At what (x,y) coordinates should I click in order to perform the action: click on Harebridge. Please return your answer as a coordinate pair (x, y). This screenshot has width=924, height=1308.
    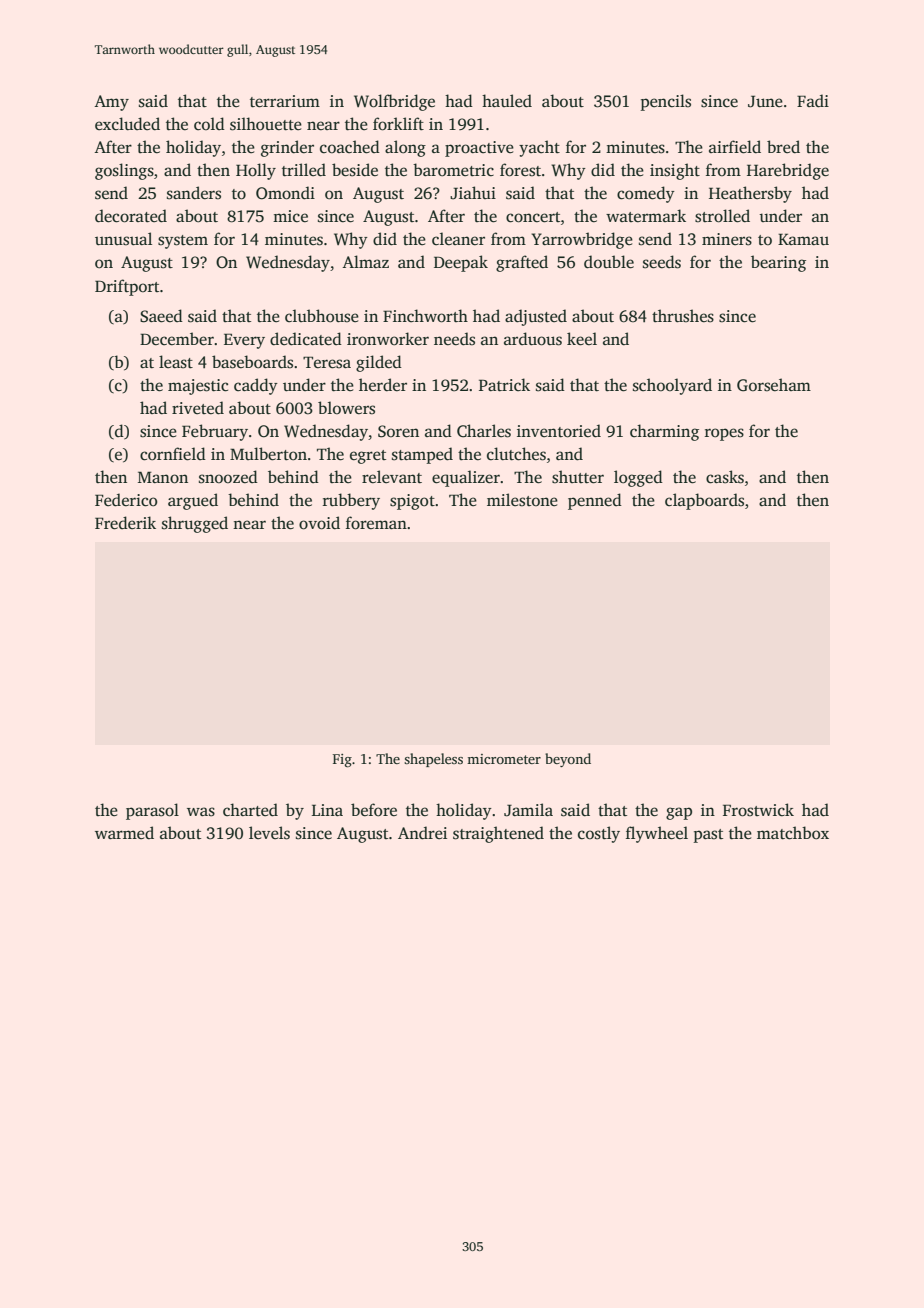
    Looking at the image, I should click on (788, 171).
